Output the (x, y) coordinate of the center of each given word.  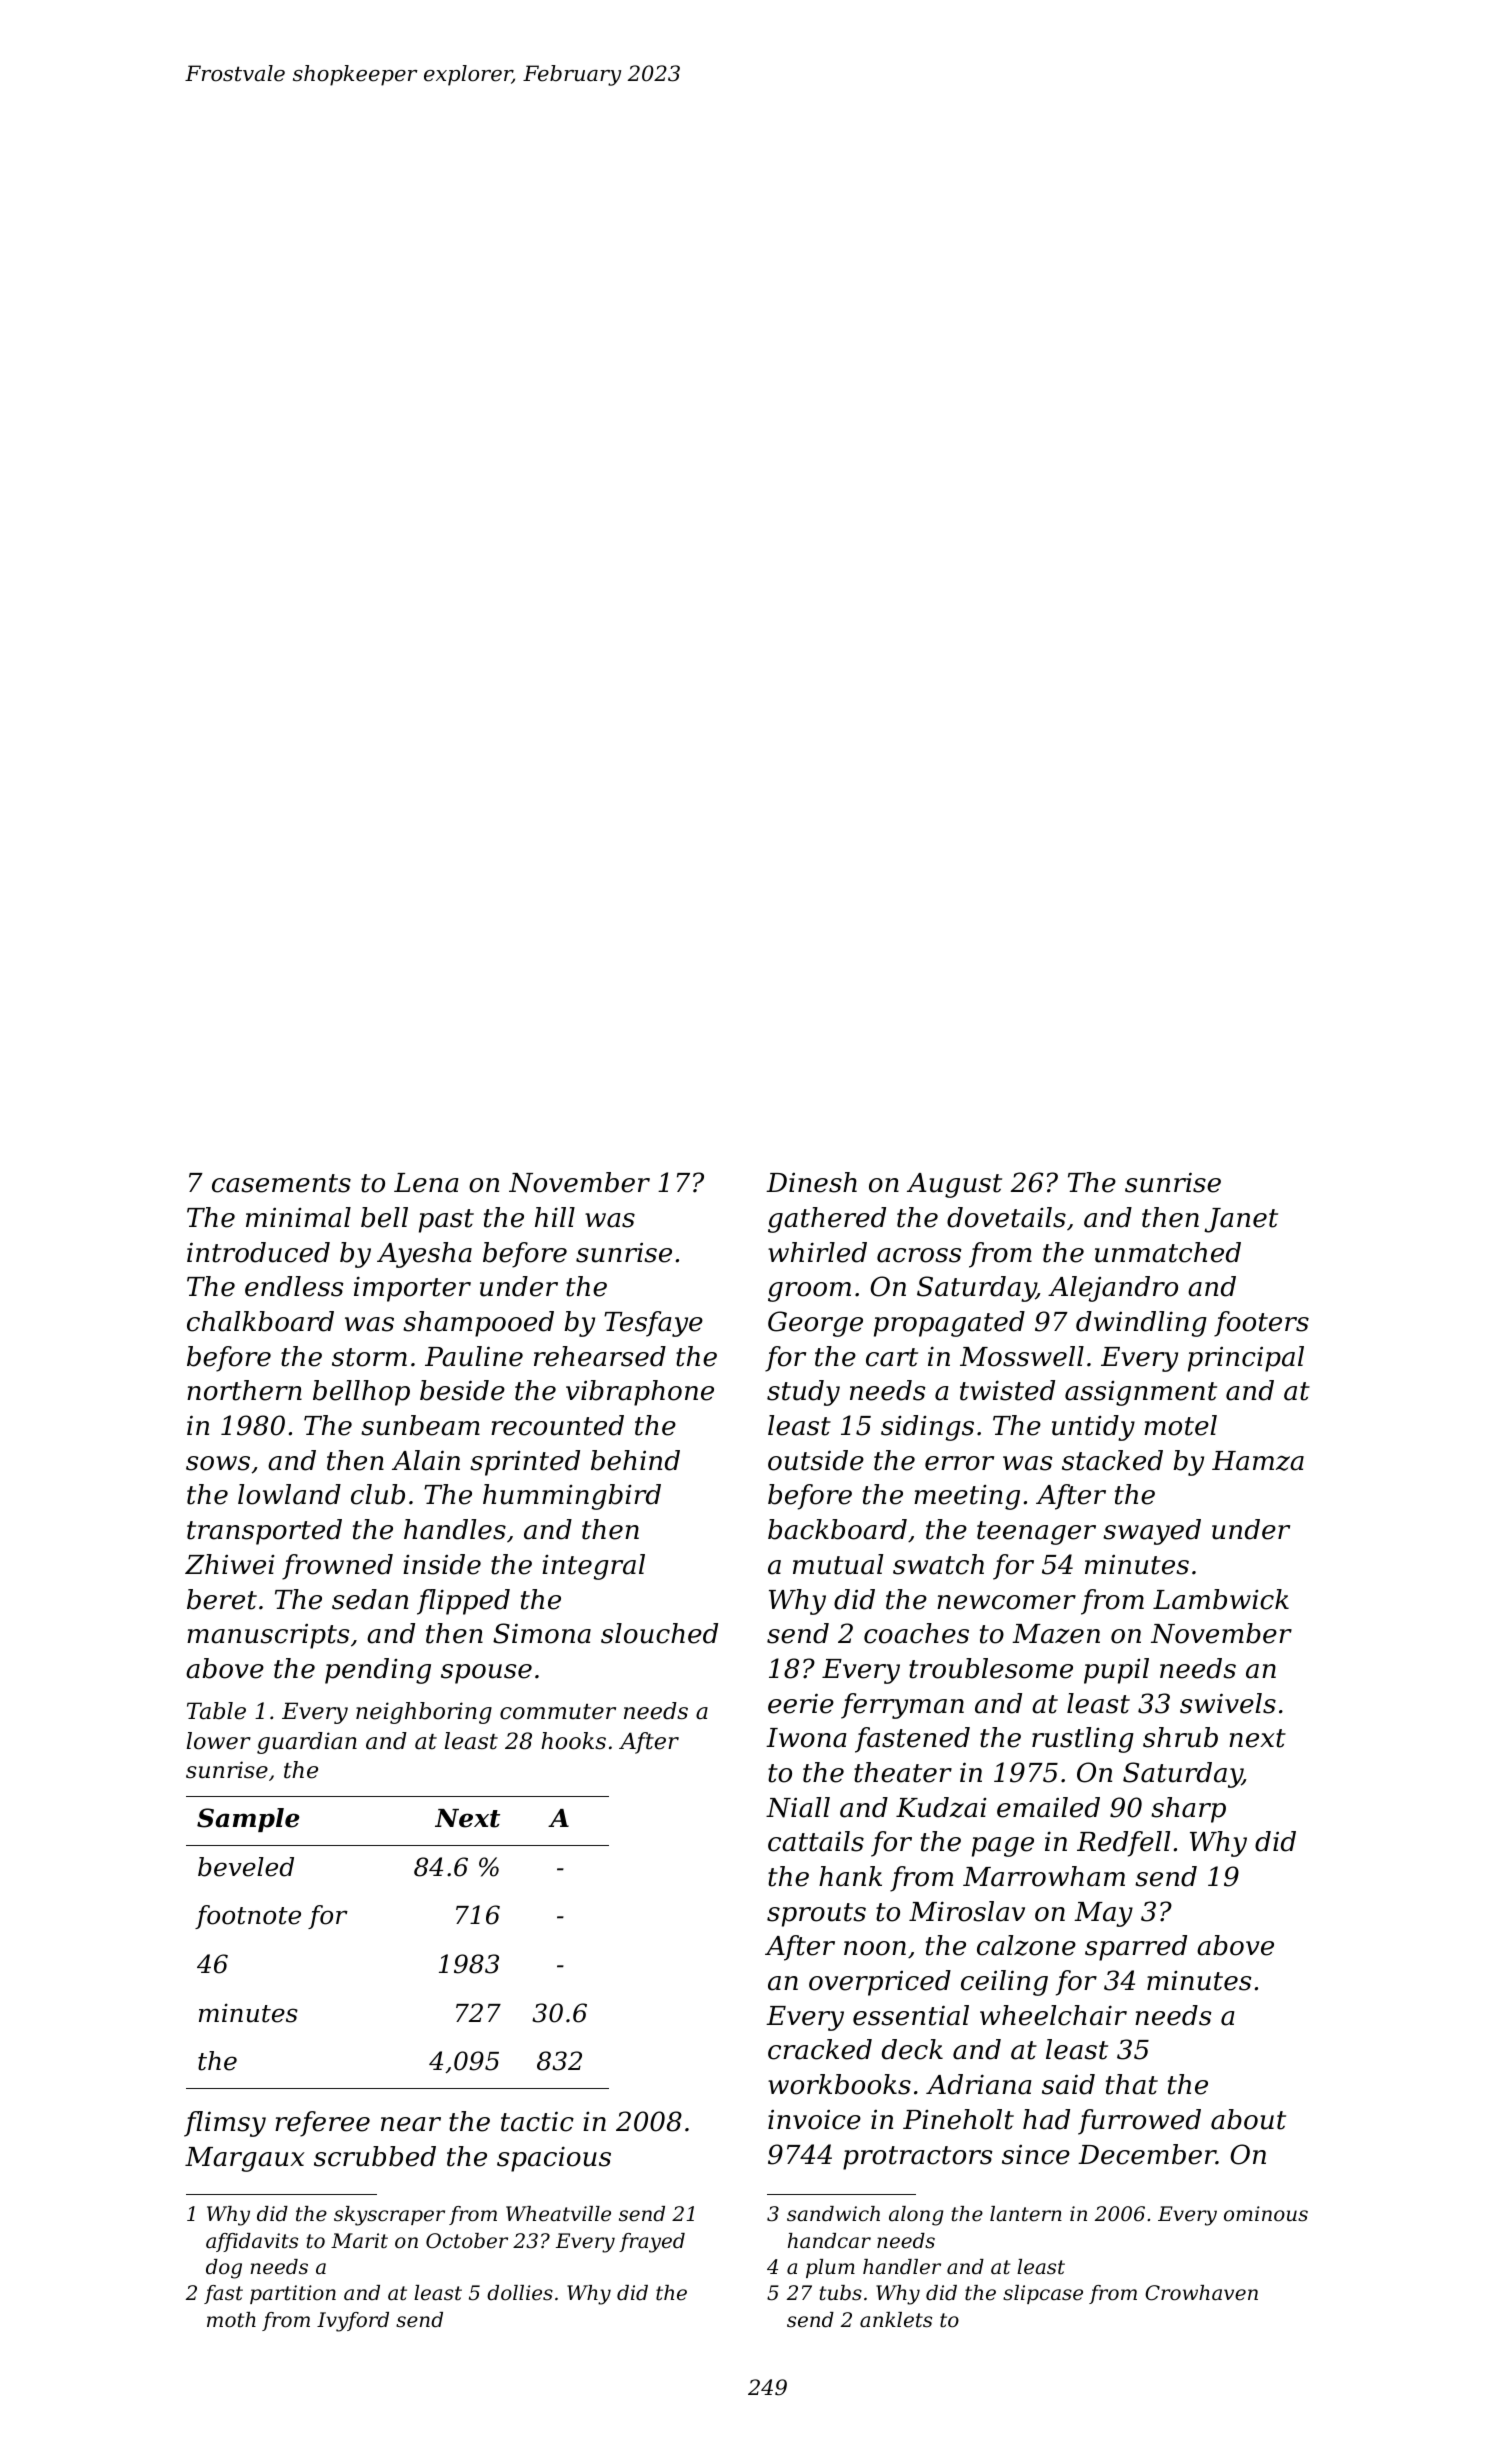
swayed (1152, 1532)
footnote (248, 1917)
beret (222, 1599)
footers (1261, 1324)
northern (244, 1390)
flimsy (225, 2124)
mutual (838, 1564)
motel (1180, 1425)
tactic (537, 2121)
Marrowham (1044, 1876)
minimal (298, 1217)
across (919, 1255)
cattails (816, 1841)
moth (231, 2320)
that (1132, 2084)
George (815, 1324)
